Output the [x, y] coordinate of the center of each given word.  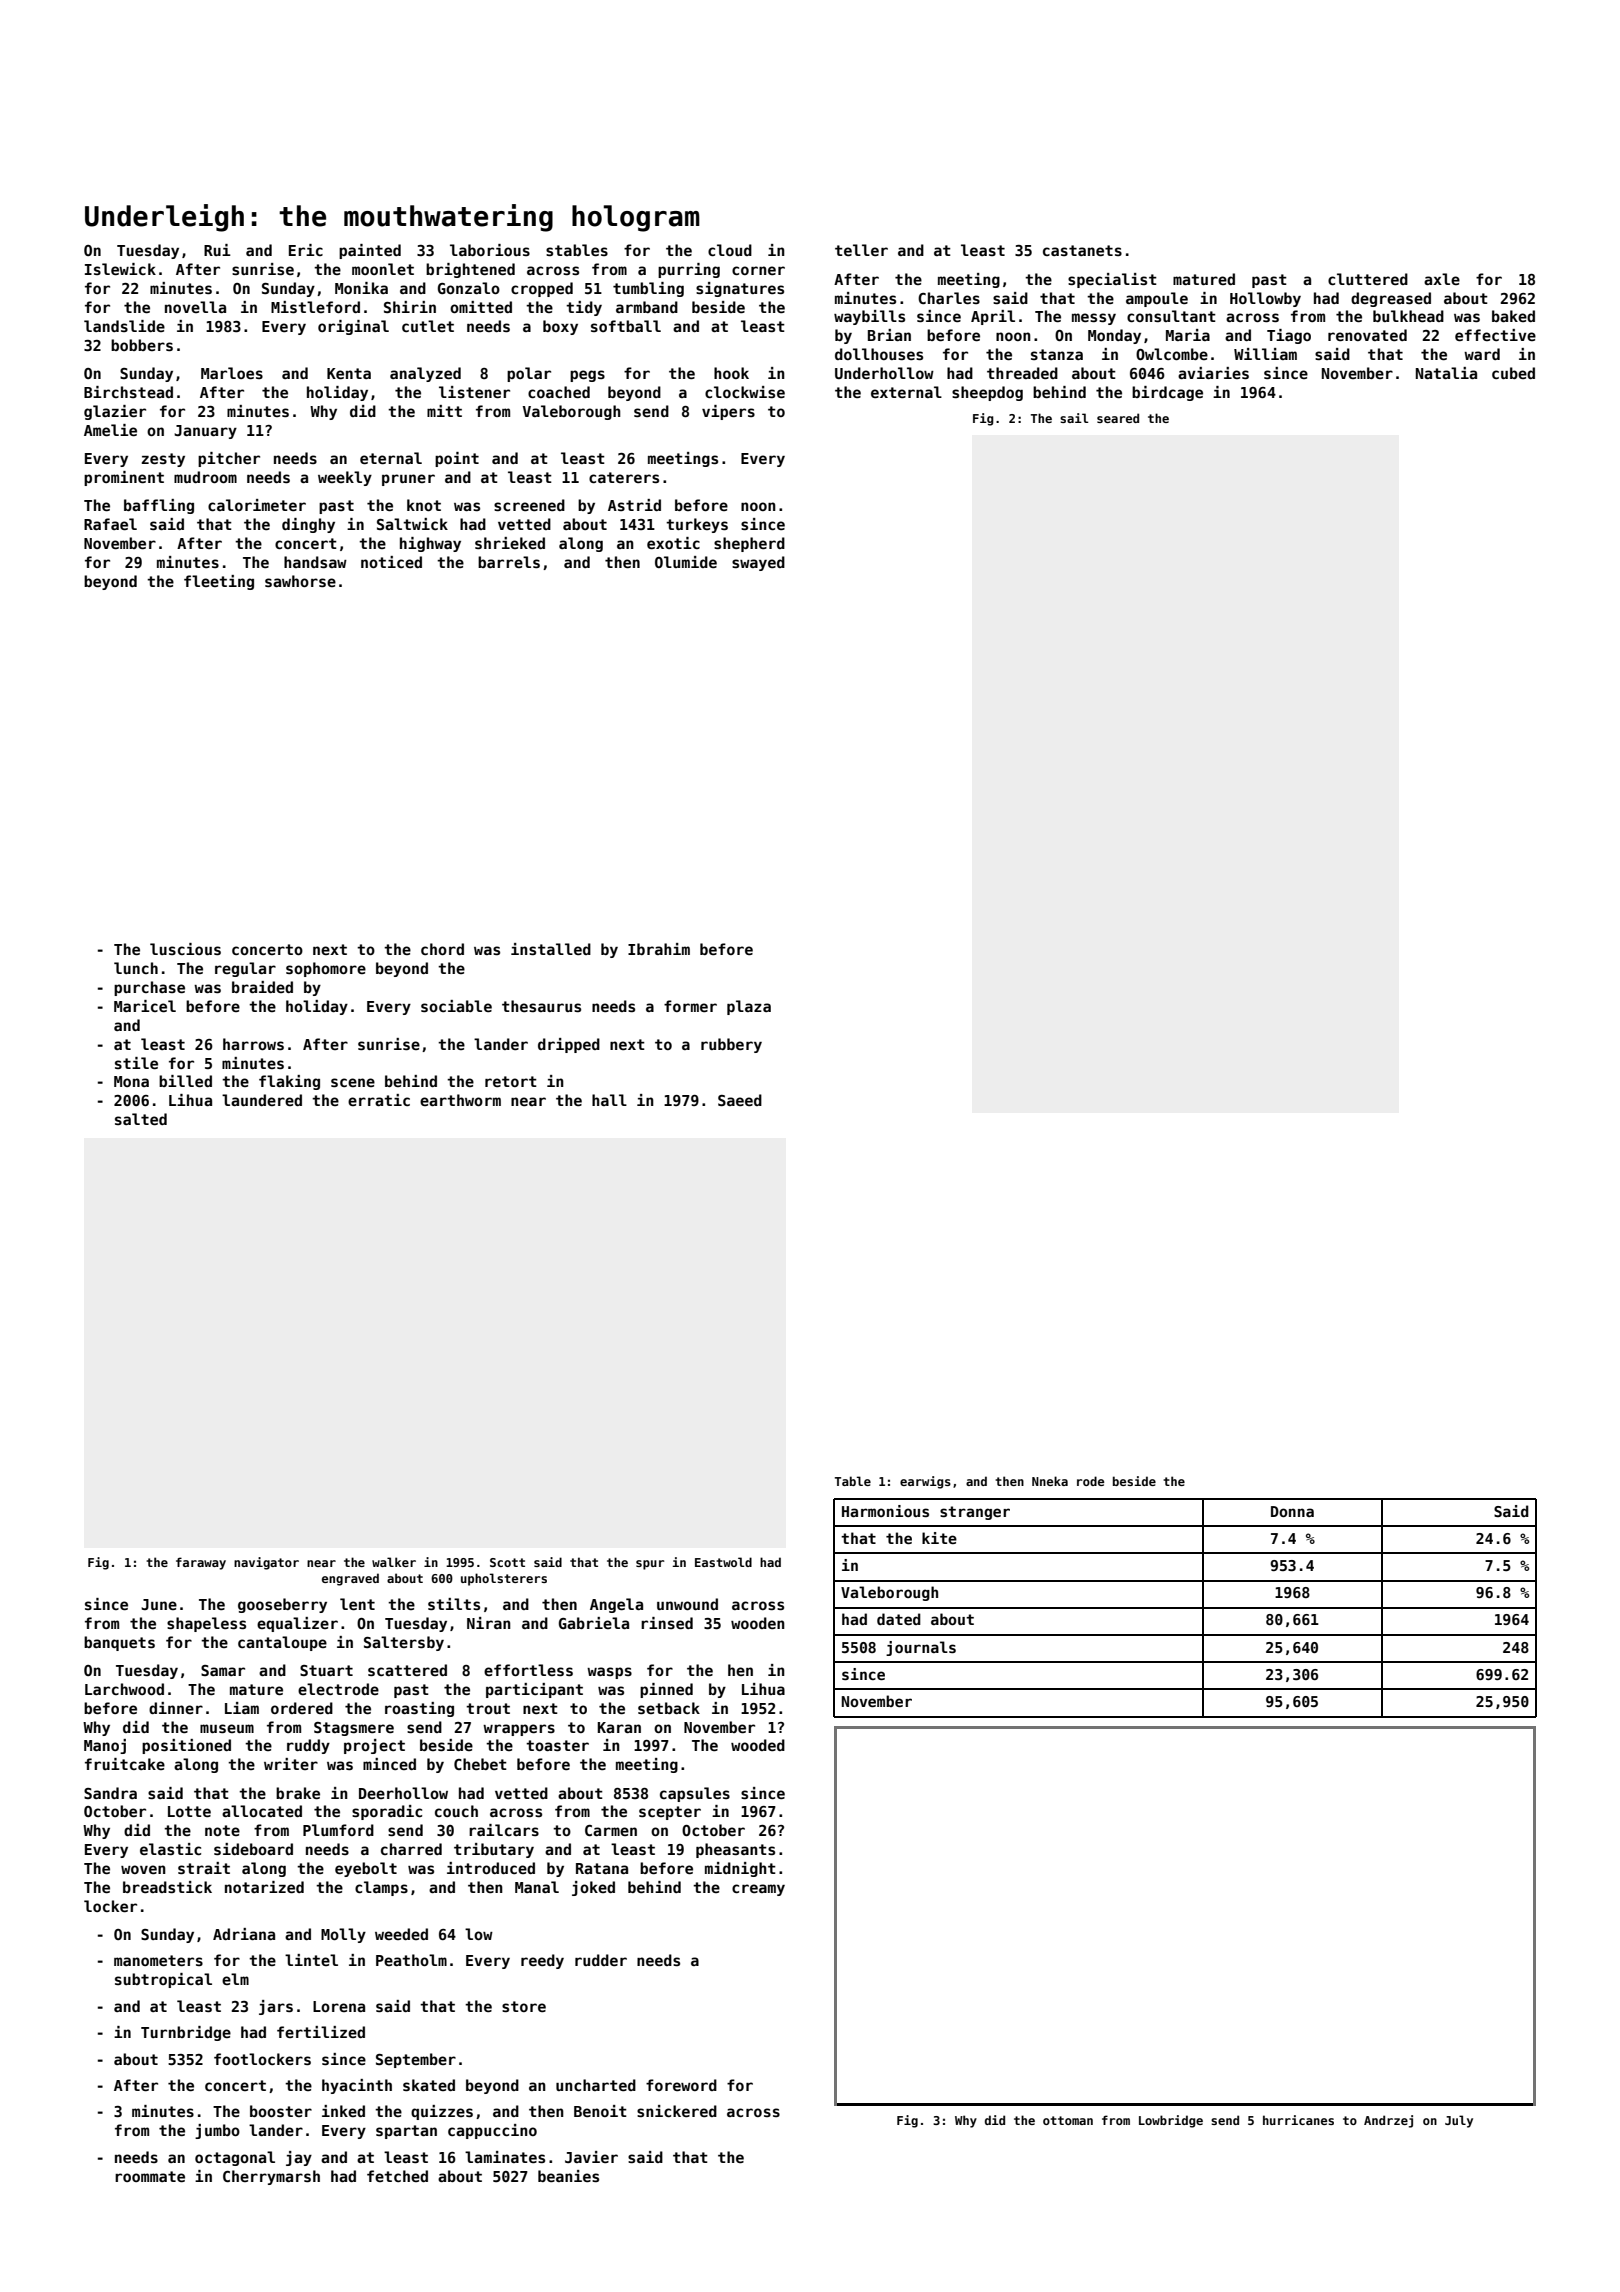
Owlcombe [1172, 354]
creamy [758, 1890]
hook [731, 373]
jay [299, 2158]
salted [141, 1119]
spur [650, 1565]
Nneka [1050, 1481]
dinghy [308, 525]
